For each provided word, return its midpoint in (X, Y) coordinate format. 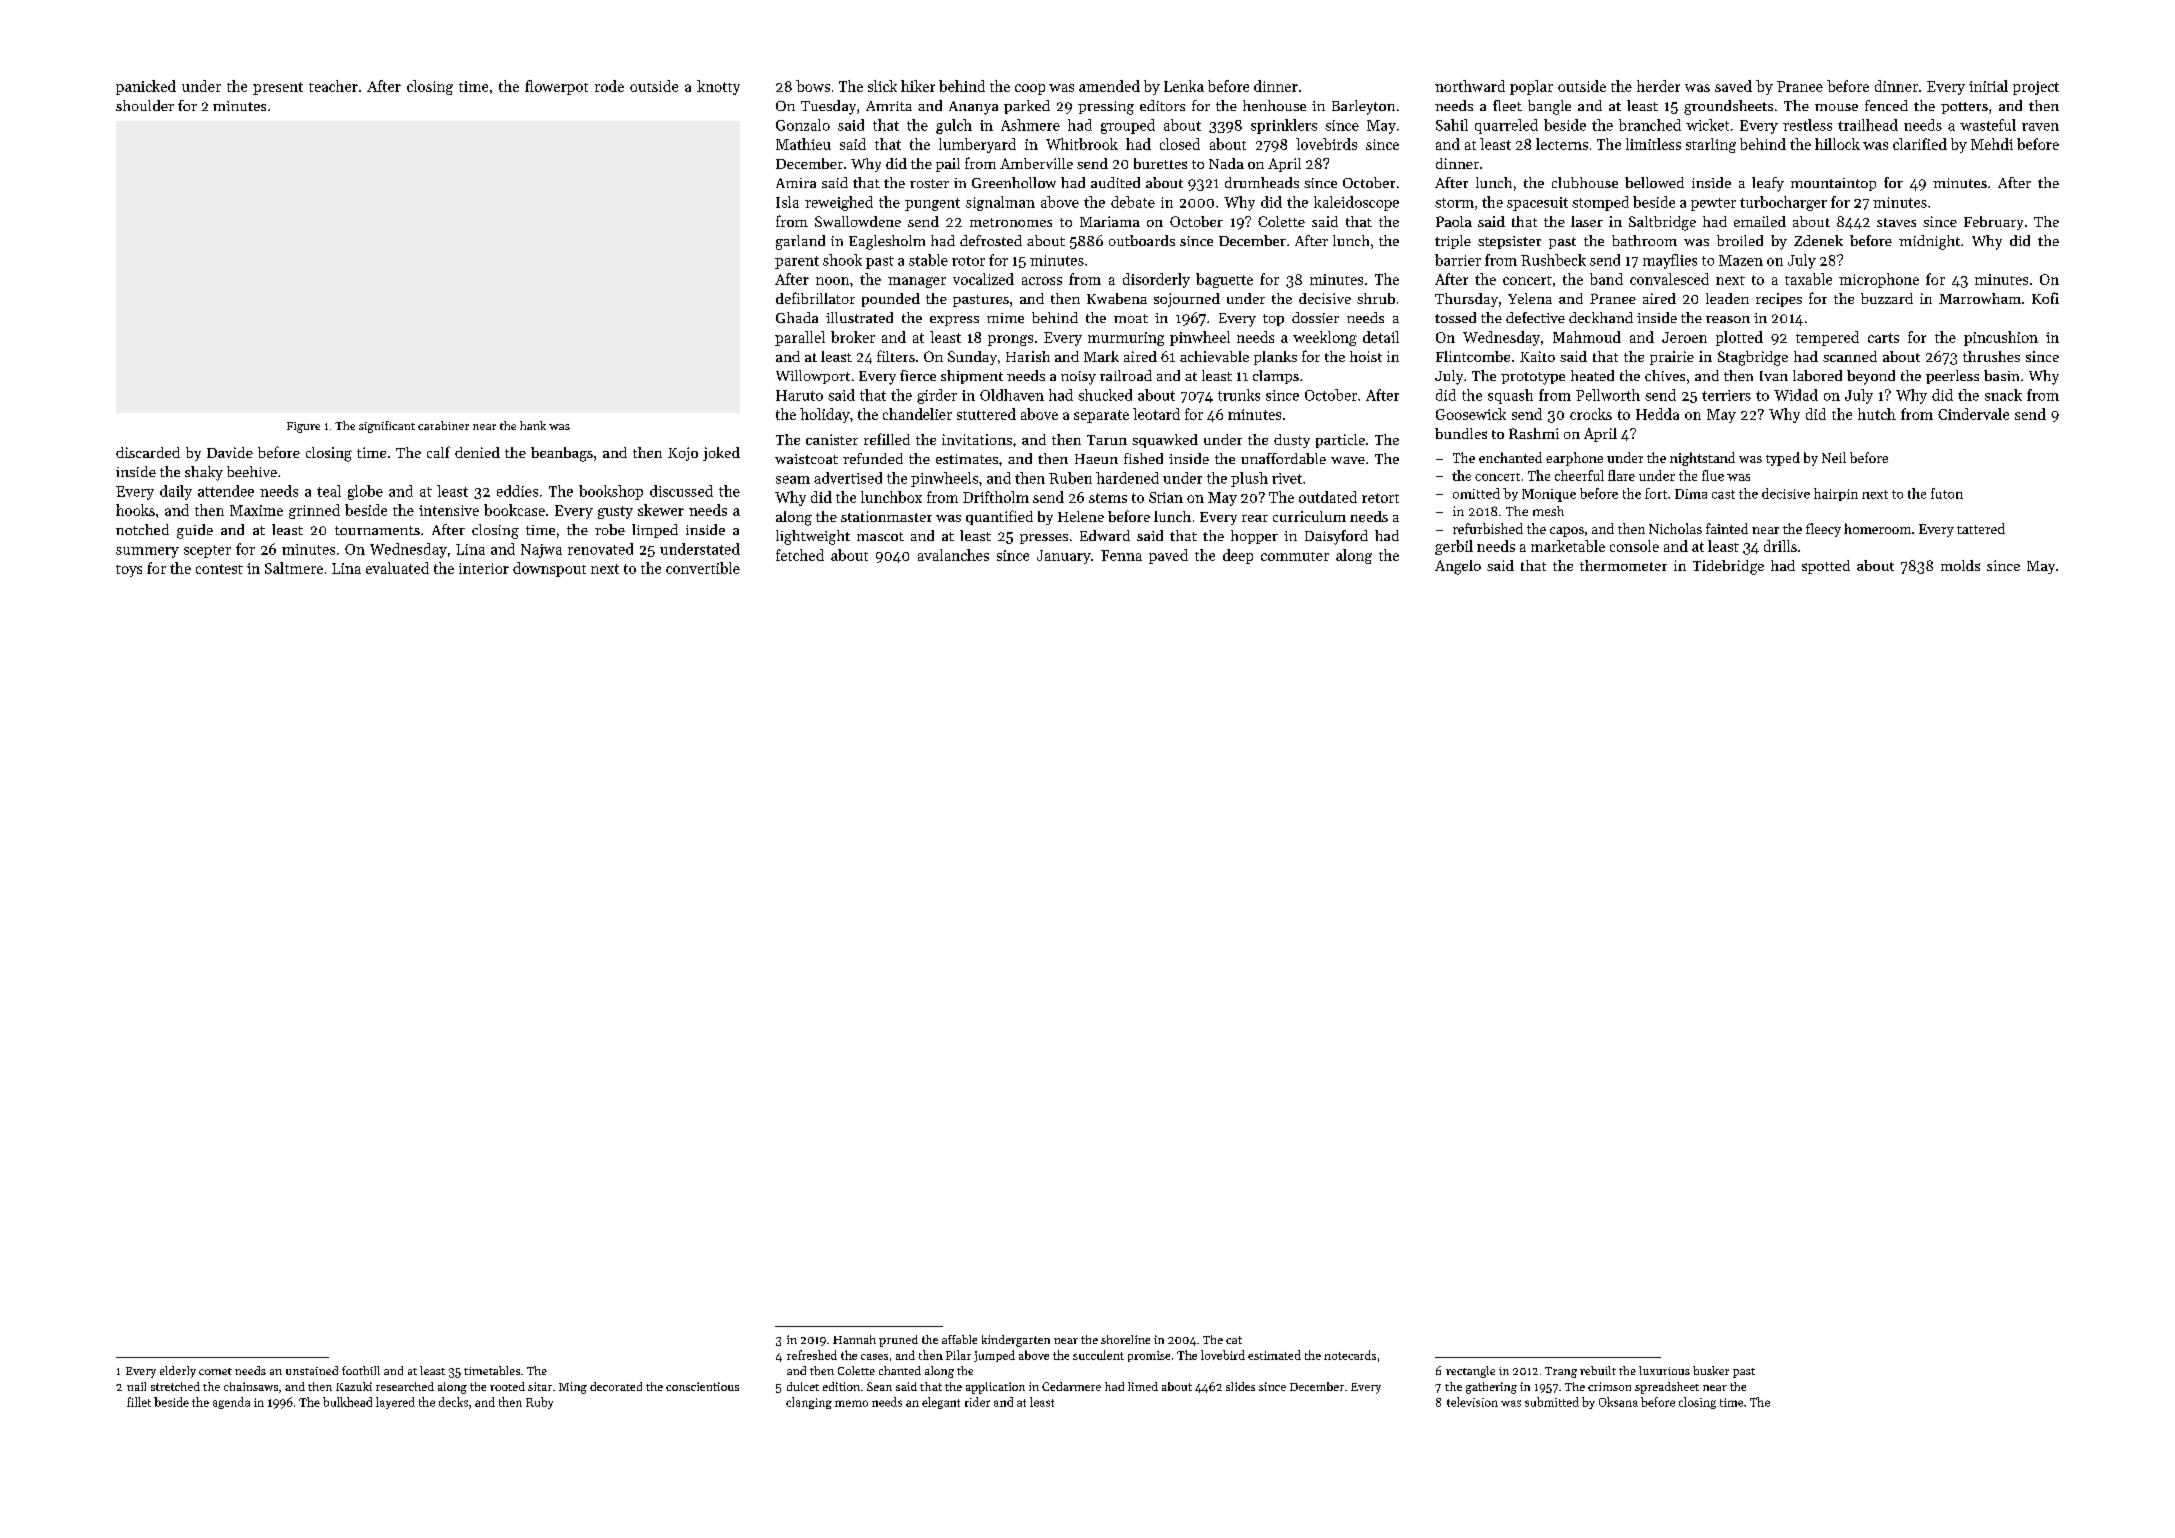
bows (813, 86)
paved (1168, 556)
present (278, 88)
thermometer (1623, 565)
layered (395, 1403)
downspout (549, 569)
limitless (1653, 144)
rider (977, 1402)
